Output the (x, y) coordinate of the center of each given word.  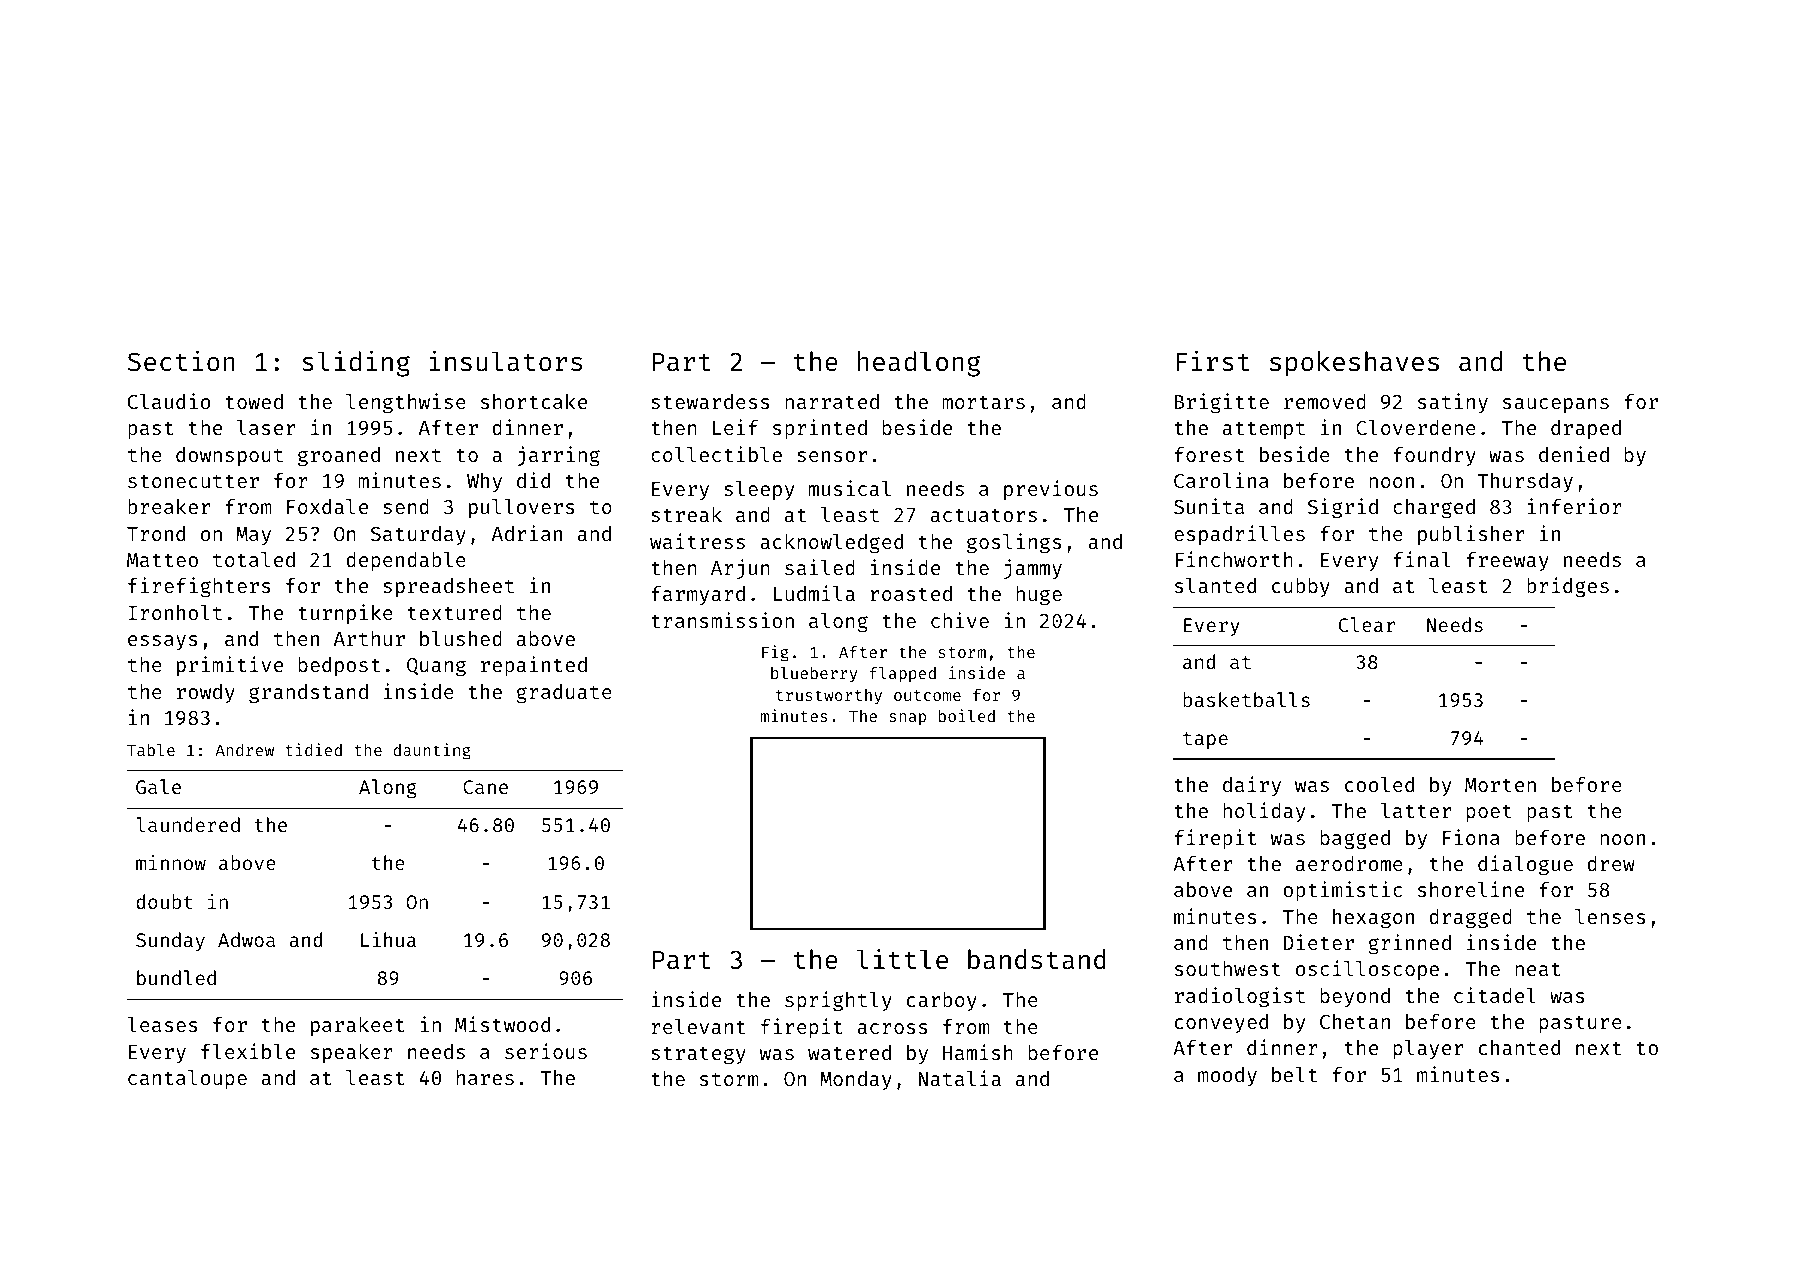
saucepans (1556, 405)
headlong (919, 364)
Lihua (388, 939)
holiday (1264, 812)
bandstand (1037, 959)
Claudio (169, 401)
